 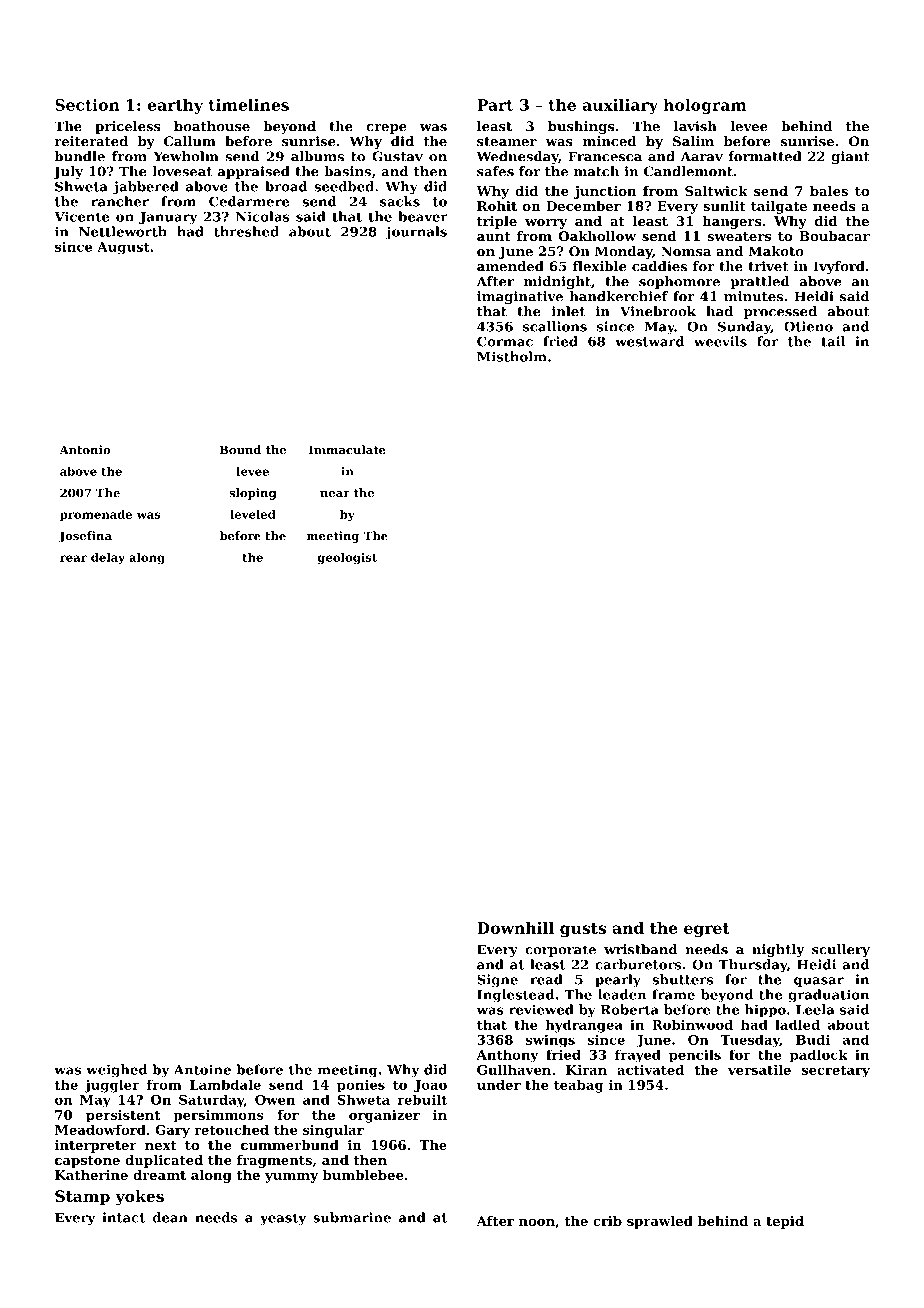 I want to click on geologist, so click(x=347, y=558).
